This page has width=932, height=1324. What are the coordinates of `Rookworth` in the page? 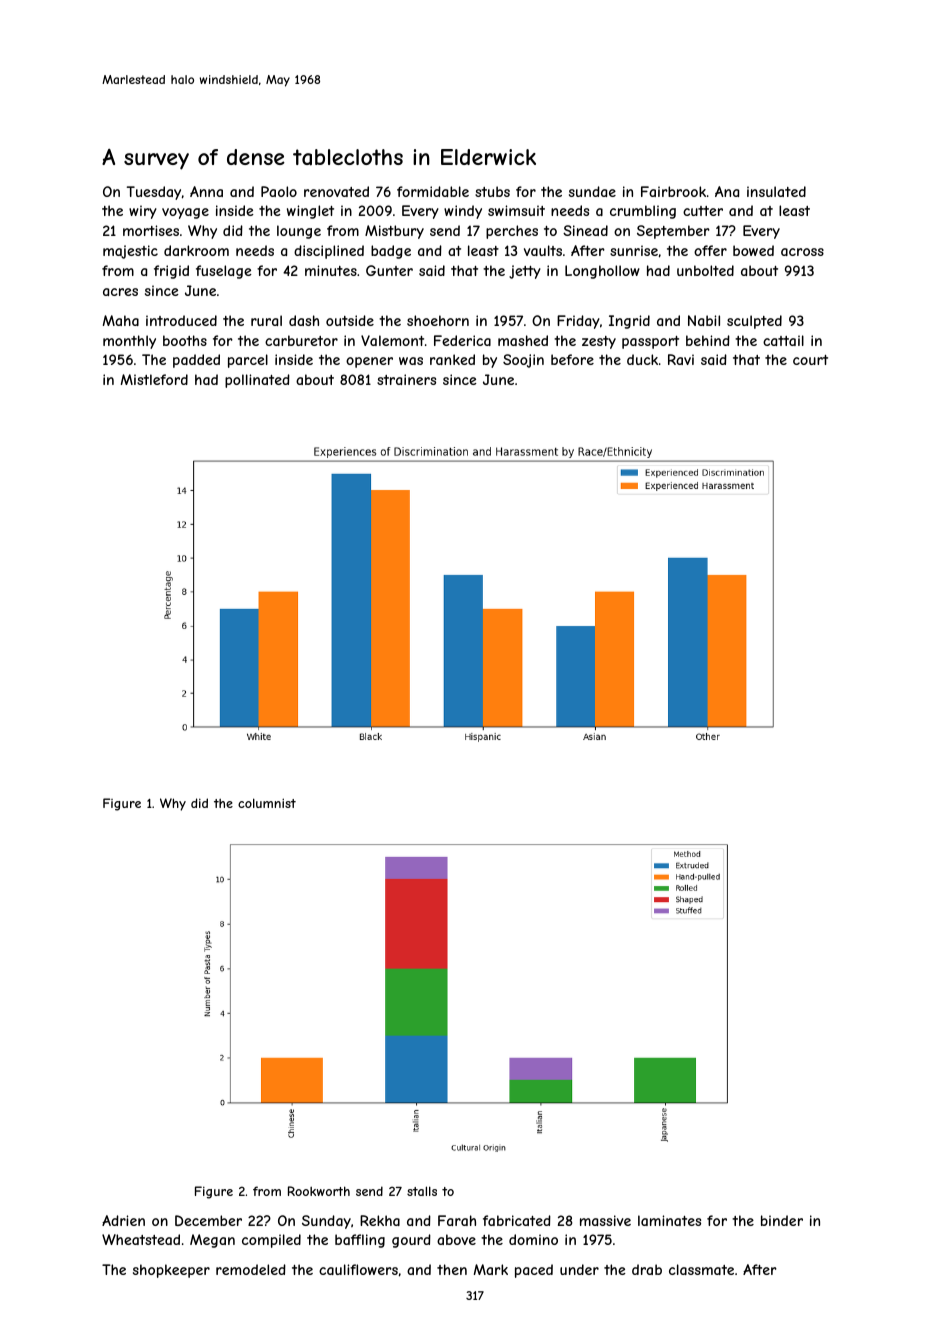 It's located at (319, 1191).
